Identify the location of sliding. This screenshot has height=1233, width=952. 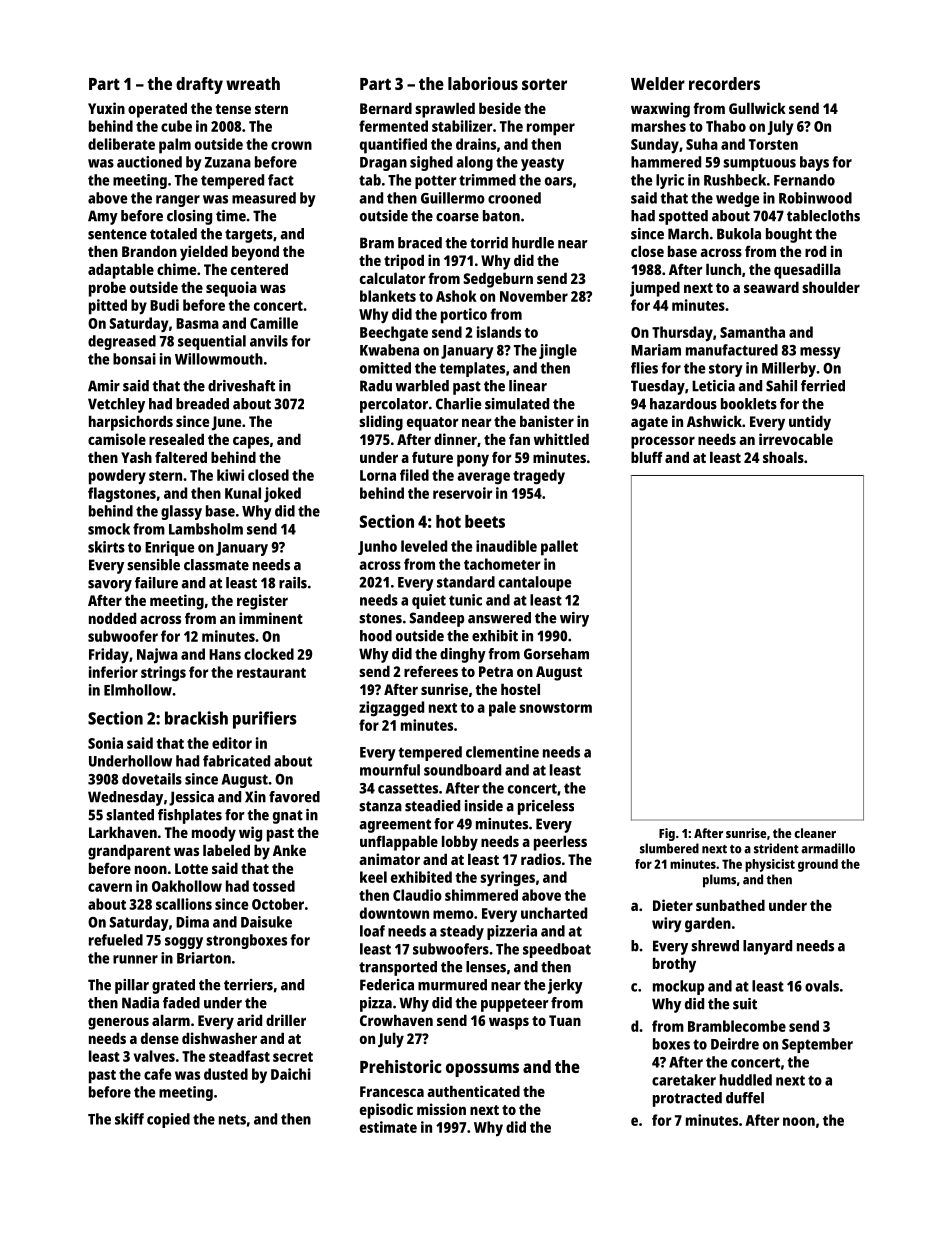
(381, 423).
